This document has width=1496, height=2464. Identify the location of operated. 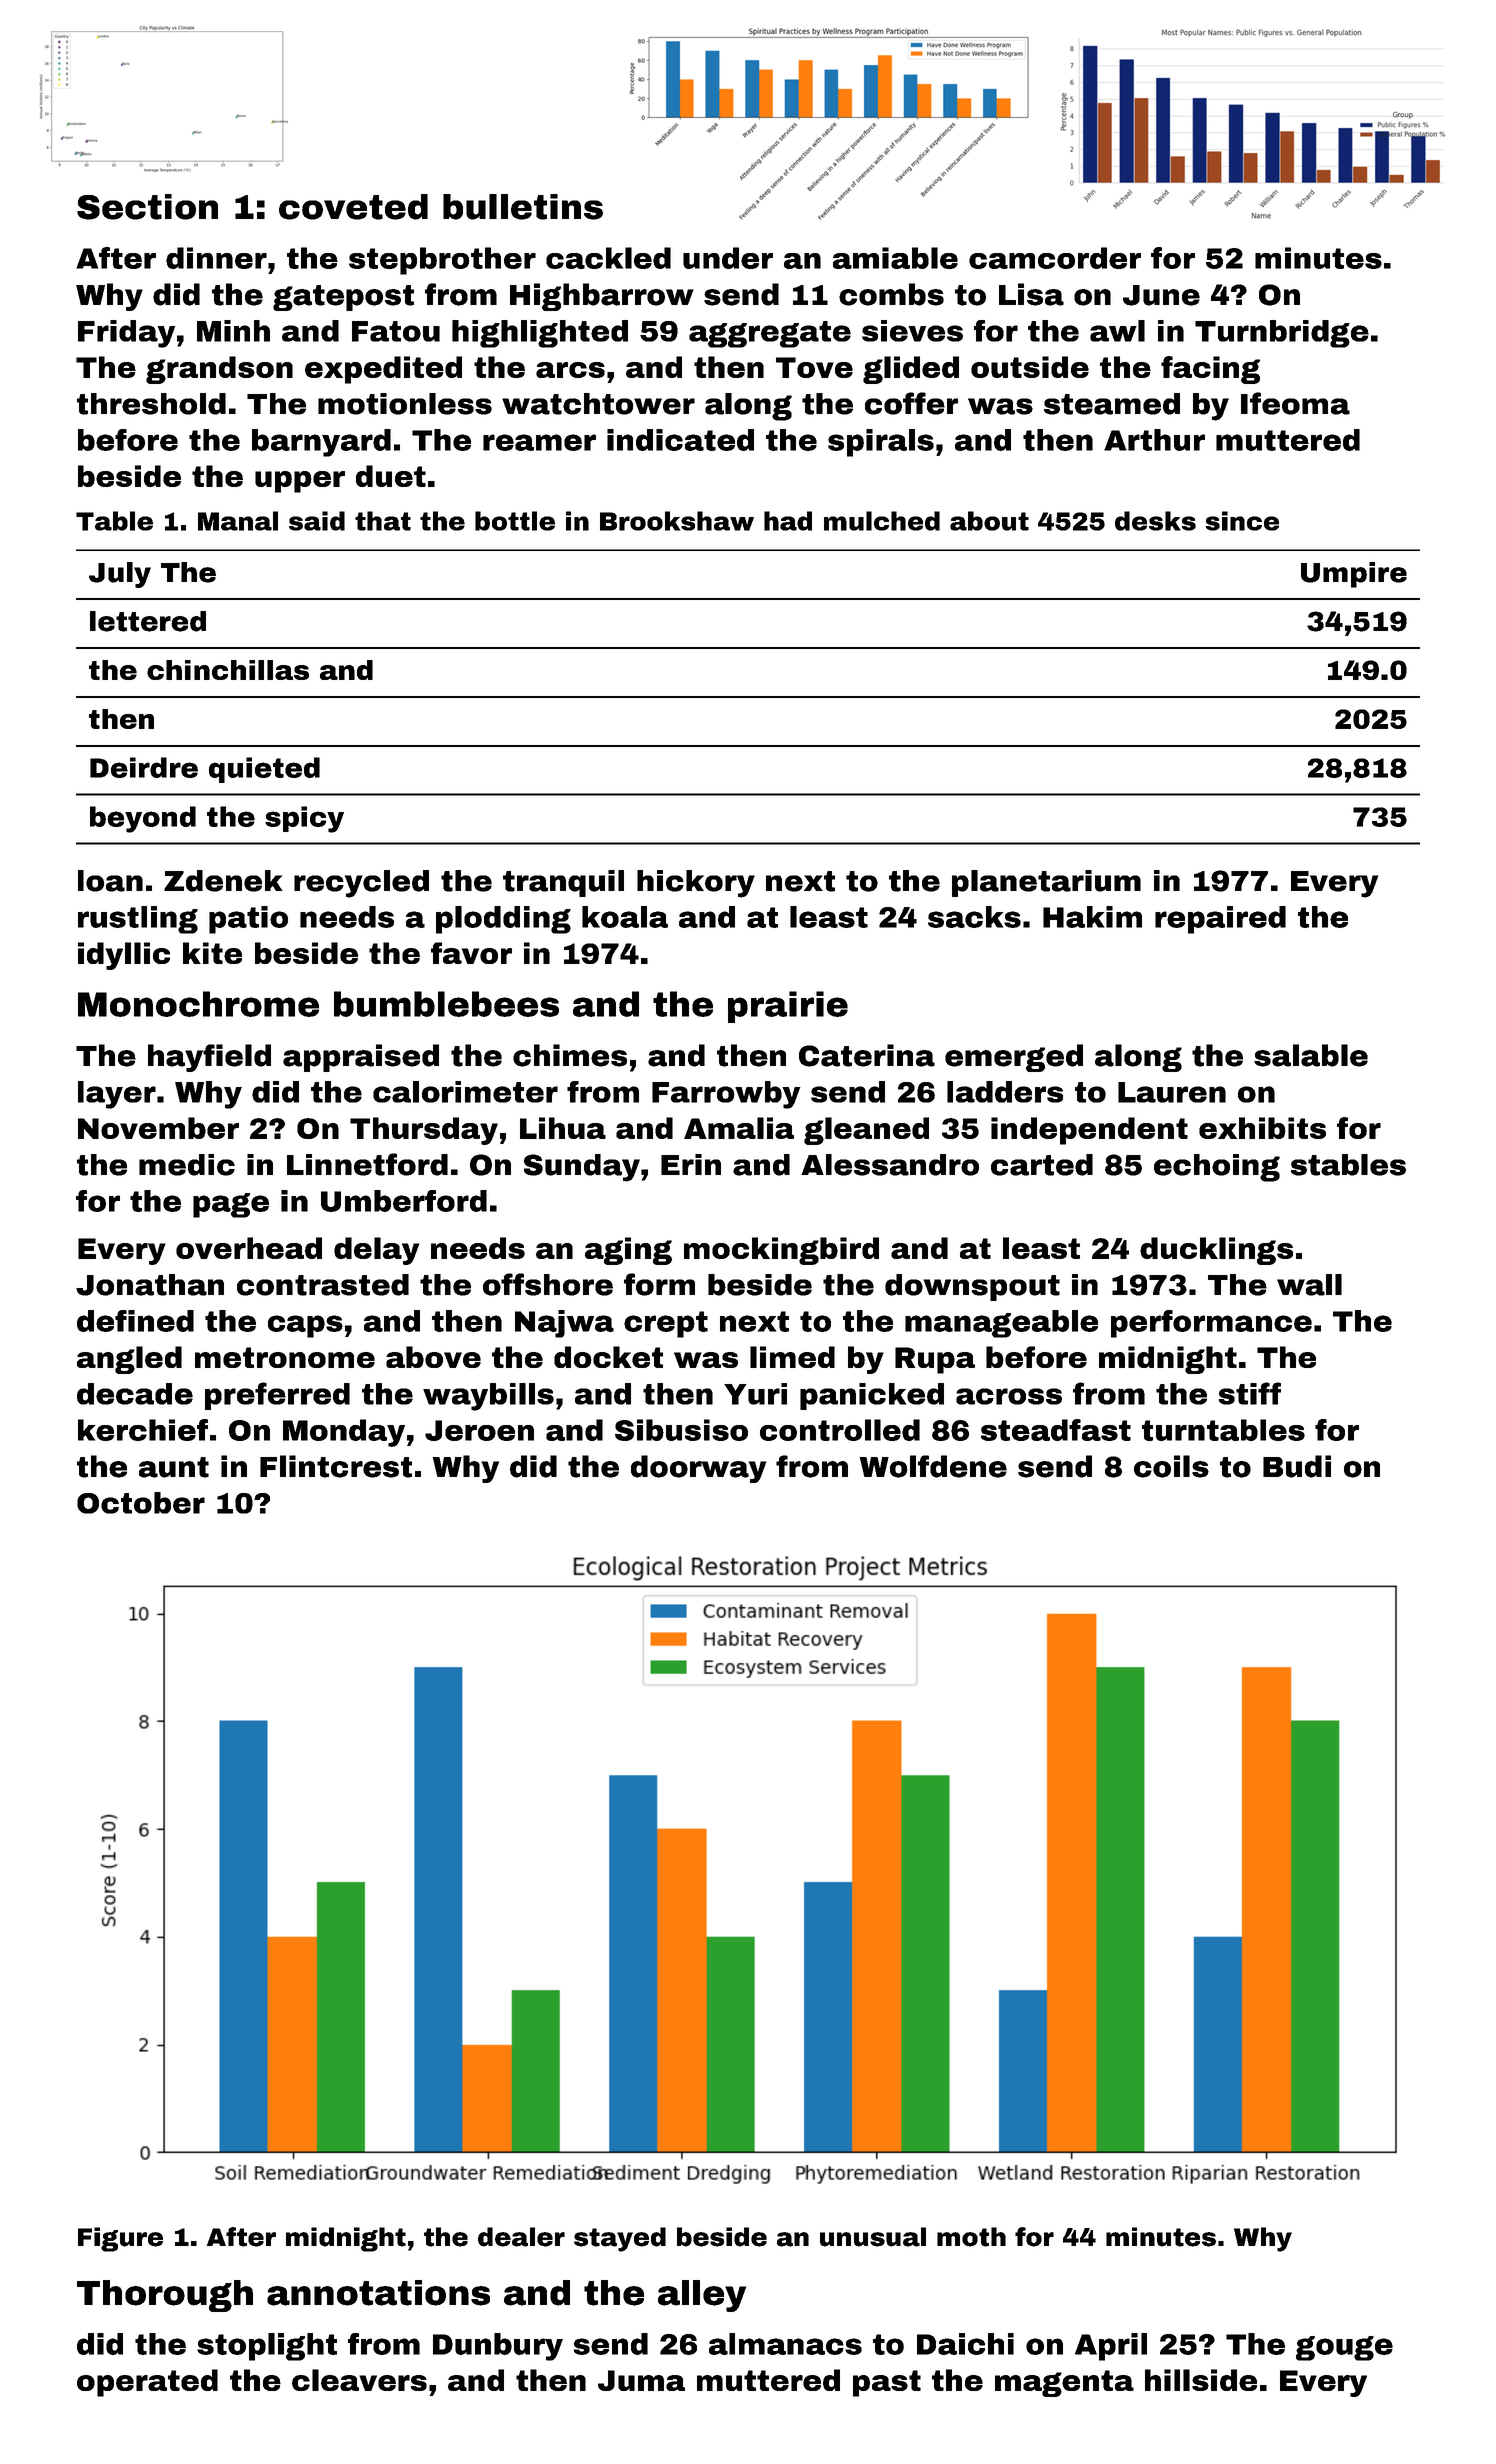
(147, 2383).
